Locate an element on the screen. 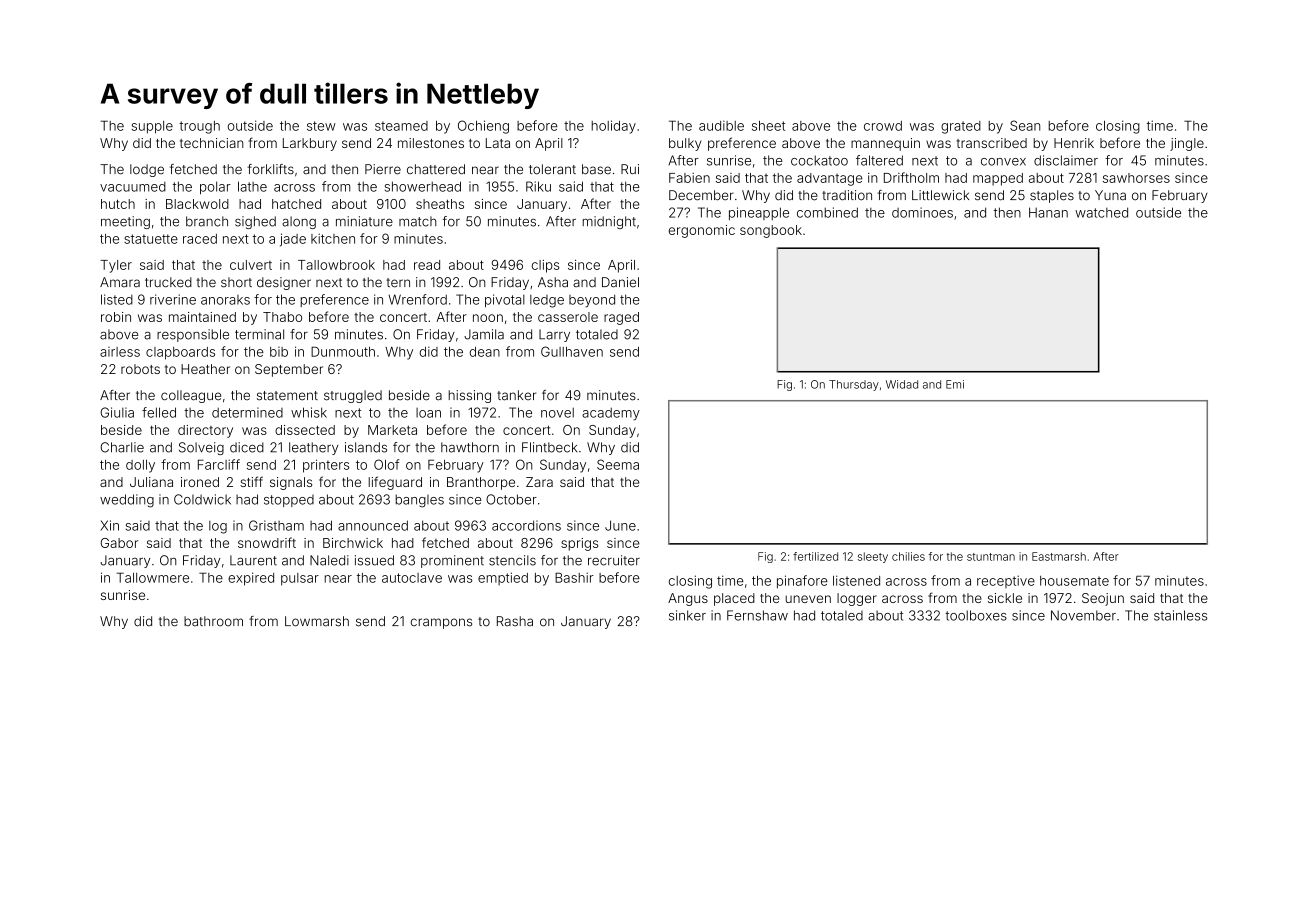  Emi is located at coordinates (955, 384).
